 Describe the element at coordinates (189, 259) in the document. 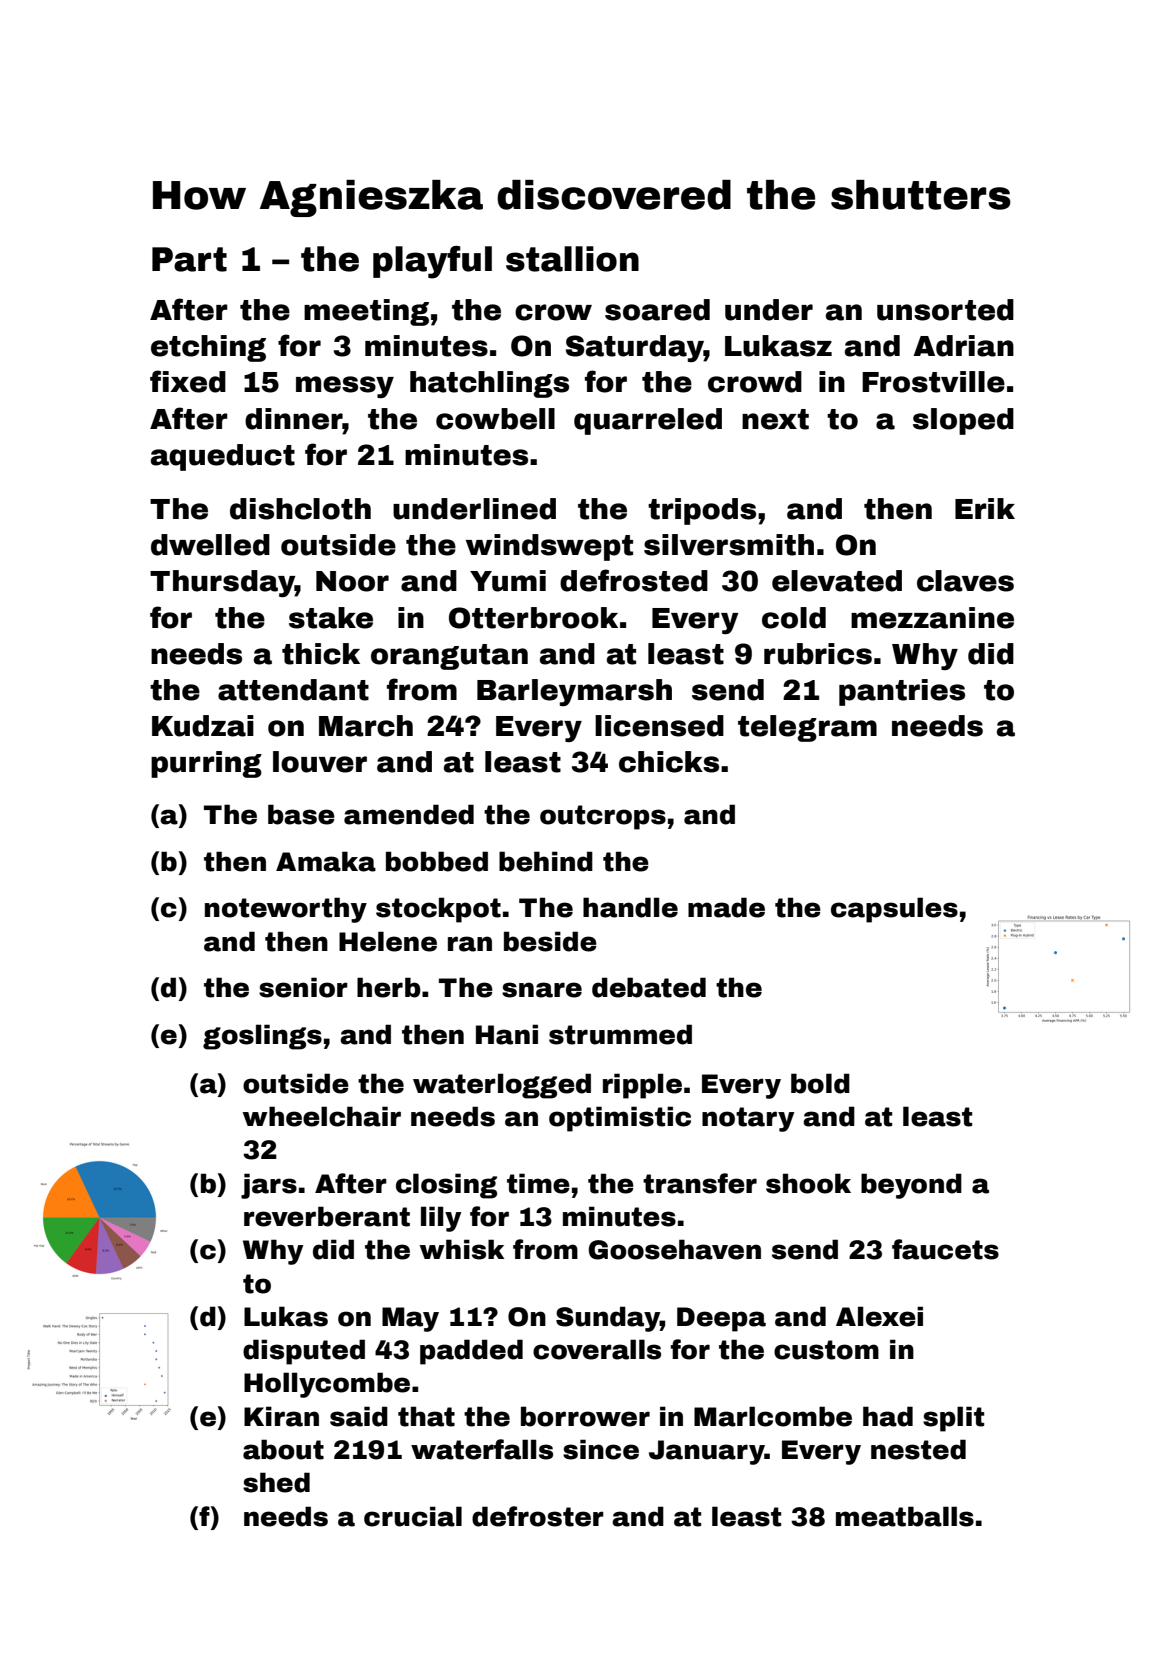

I see `Part` at that location.
